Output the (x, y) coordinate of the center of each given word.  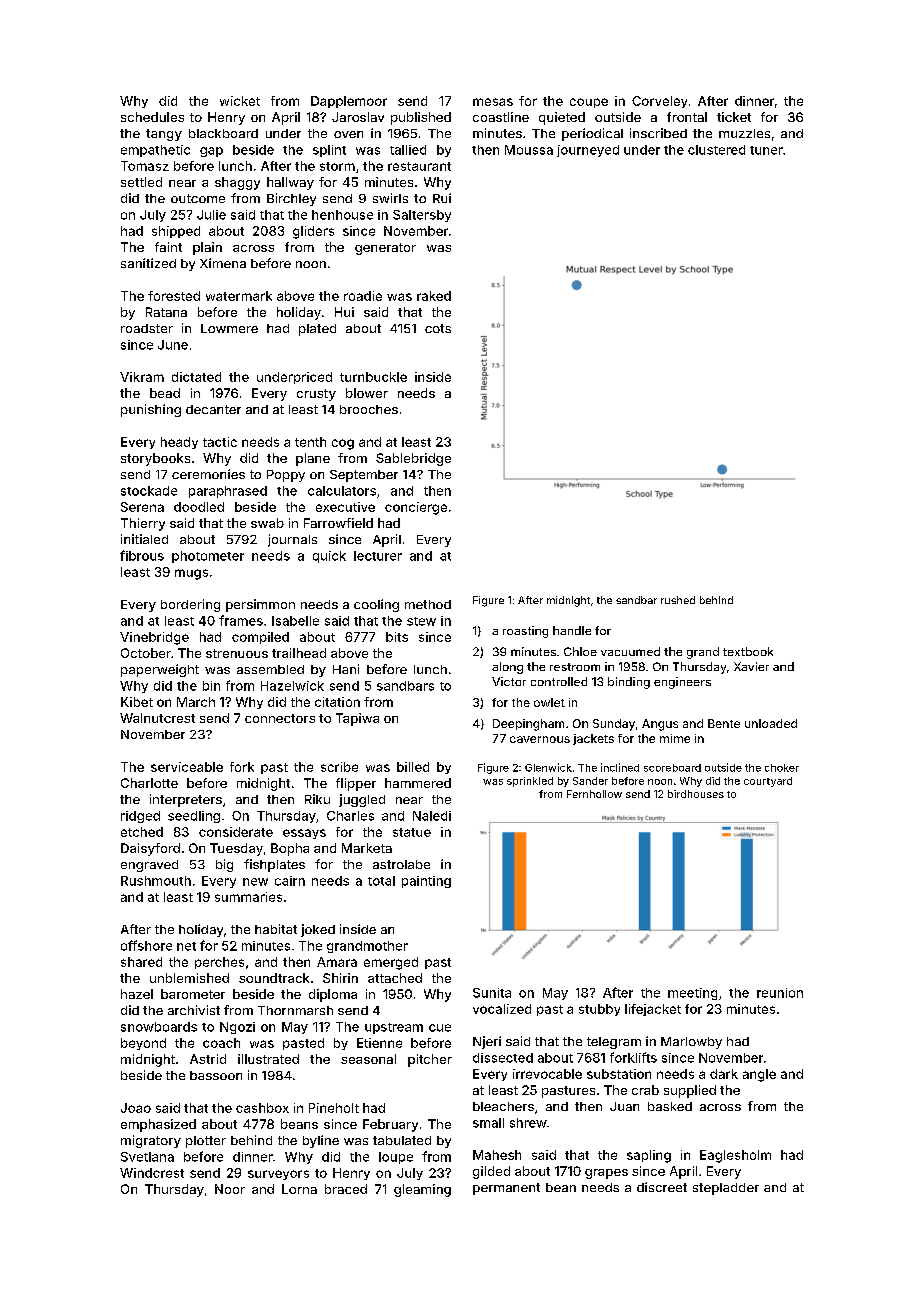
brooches (369, 409)
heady (179, 443)
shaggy (237, 183)
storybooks (155, 459)
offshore (146, 945)
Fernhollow (594, 794)
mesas (493, 102)
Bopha (290, 849)
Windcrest (152, 1173)
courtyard (768, 782)
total (381, 881)
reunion (780, 993)
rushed (678, 600)
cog (343, 444)
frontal (687, 117)
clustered (716, 150)
